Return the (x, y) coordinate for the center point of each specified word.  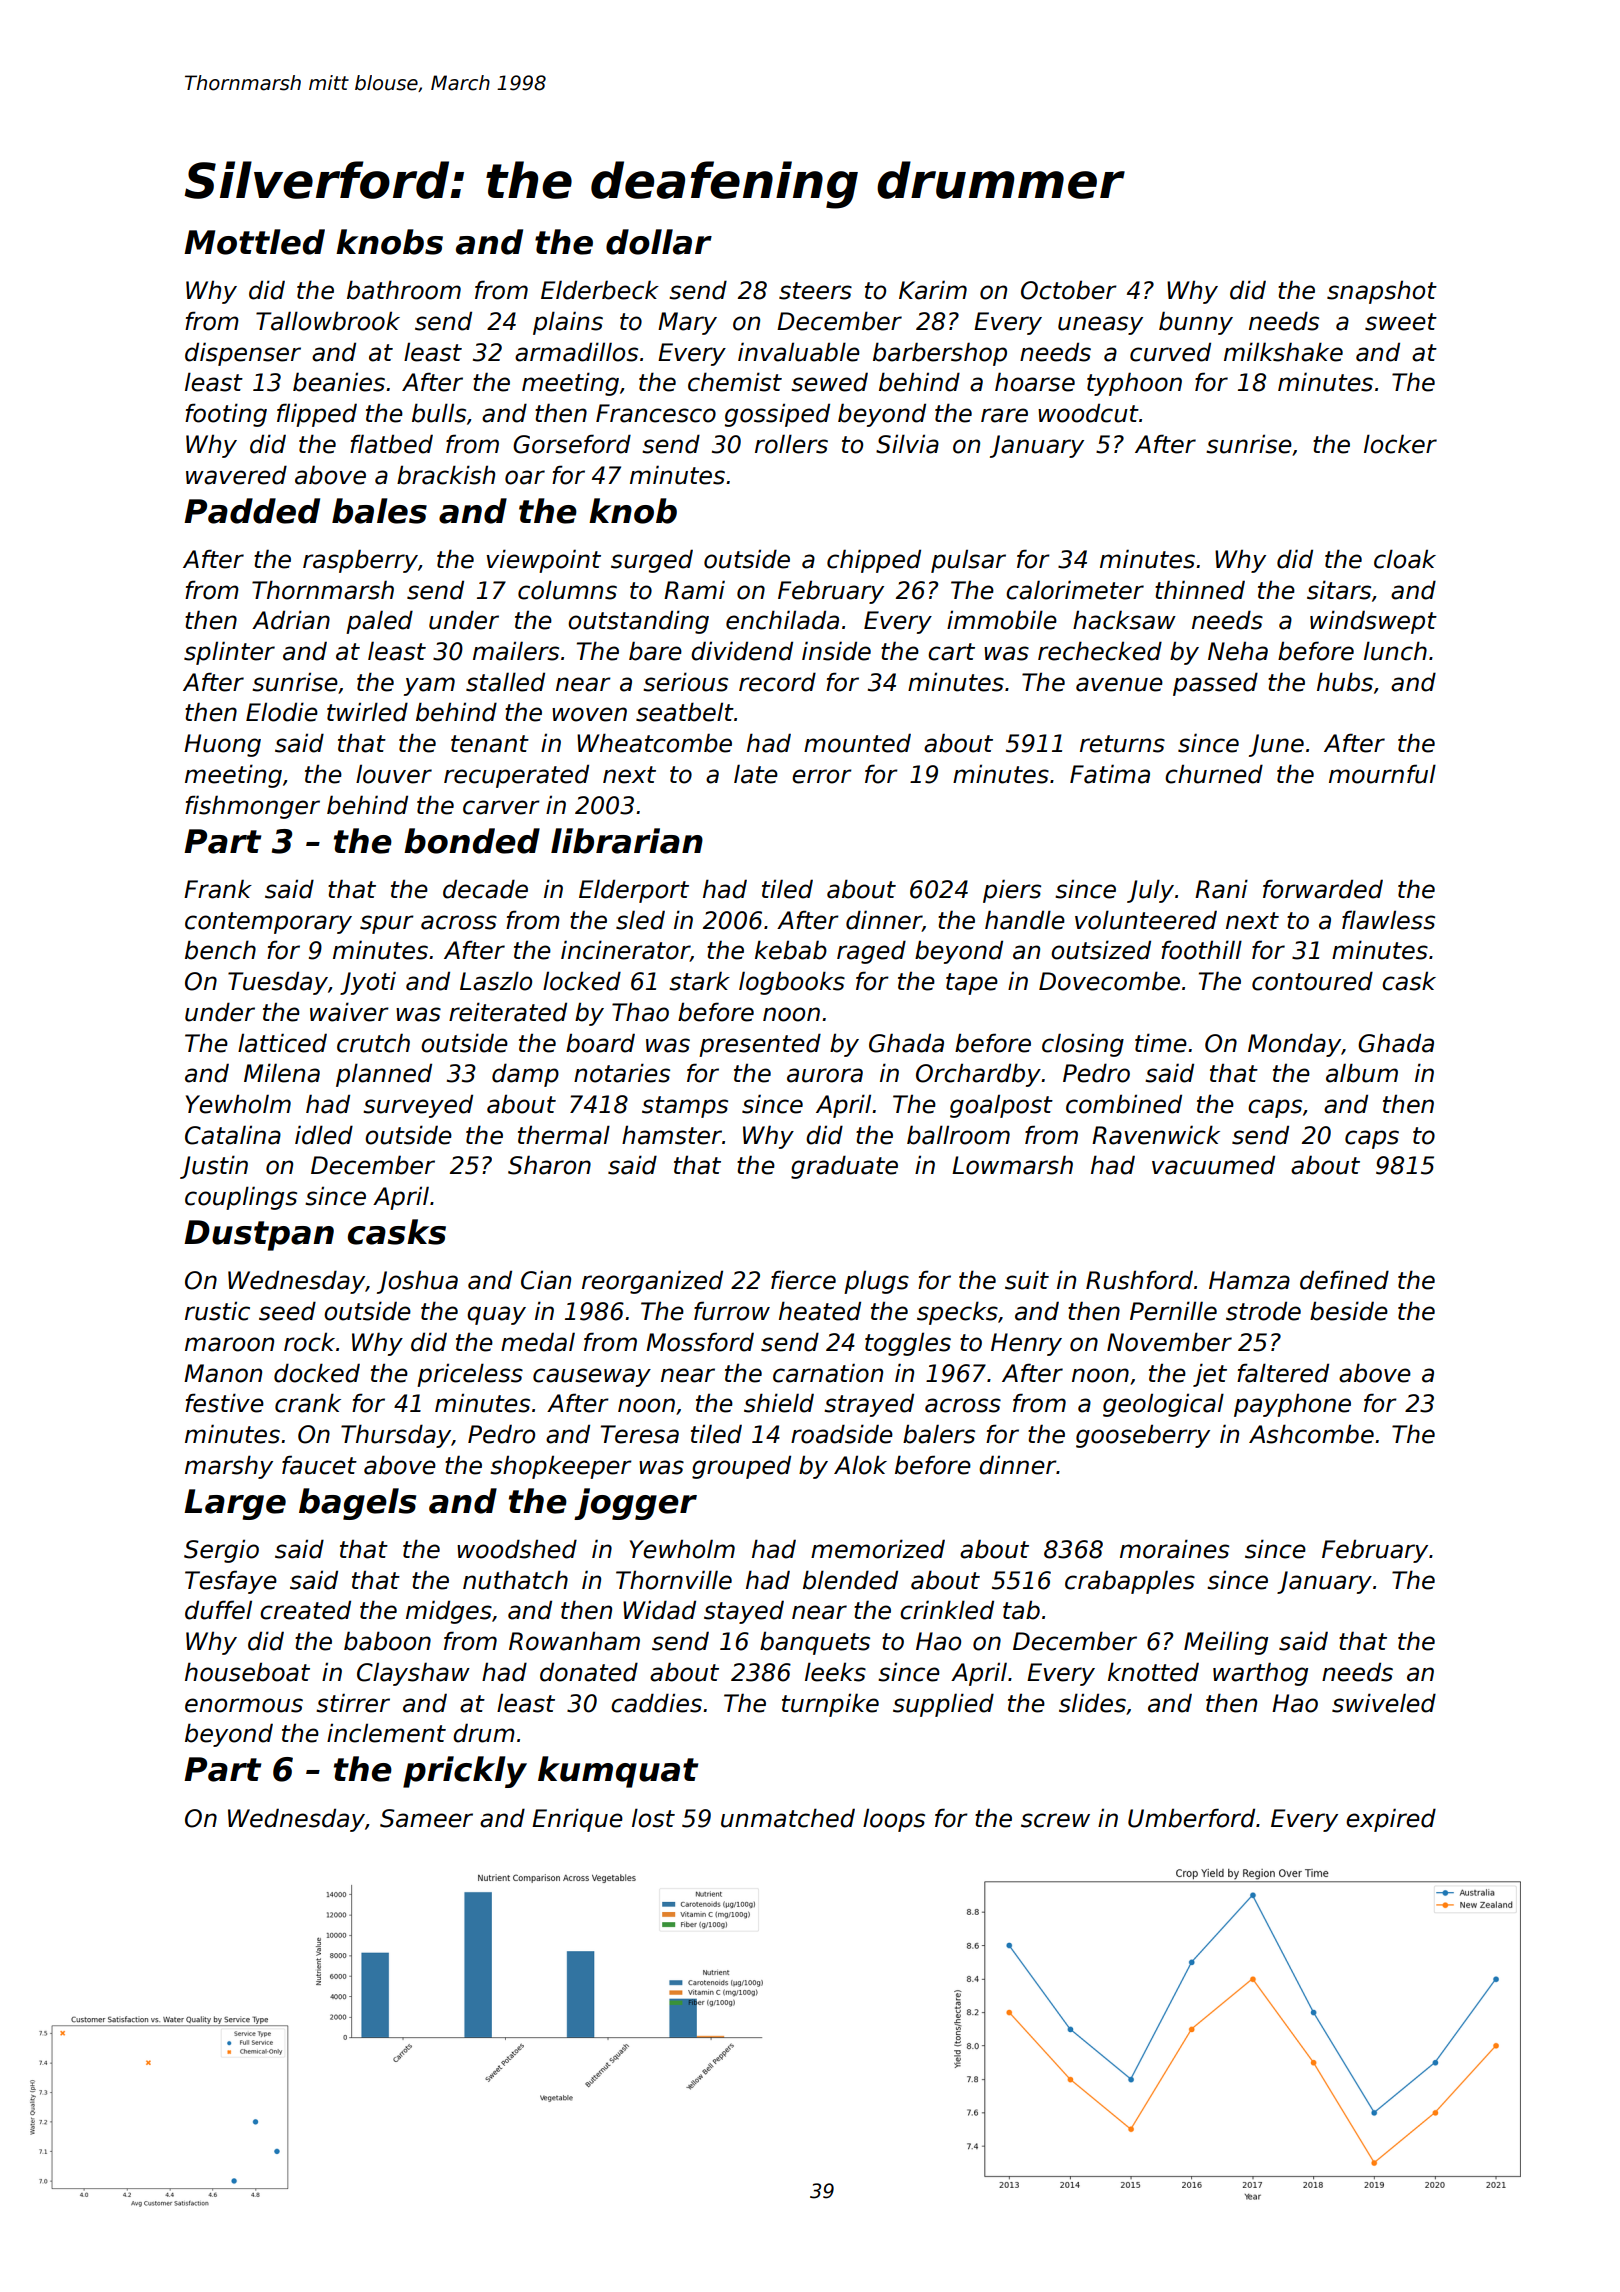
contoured (1312, 981)
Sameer (426, 1818)
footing (226, 415)
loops (894, 1820)
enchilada (782, 620)
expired (1391, 1820)
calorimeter (1075, 590)
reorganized (652, 1282)
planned (384, 1075)
